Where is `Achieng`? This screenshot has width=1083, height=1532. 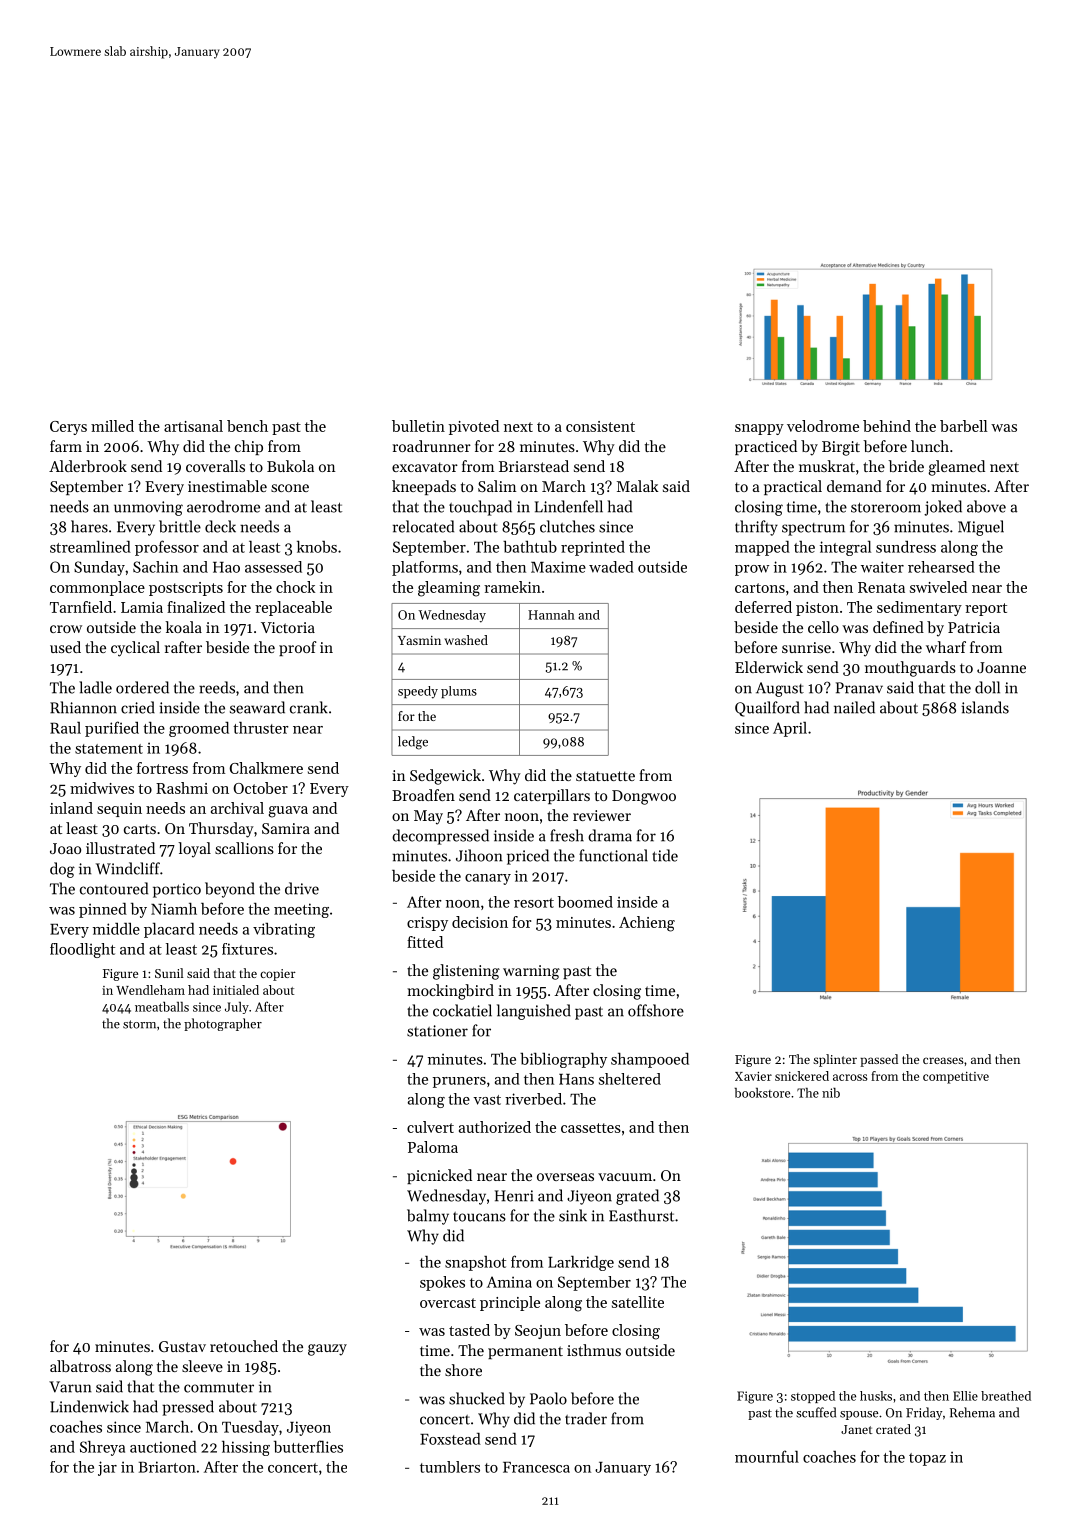 Achieng is located at coordinates (647, 924).
